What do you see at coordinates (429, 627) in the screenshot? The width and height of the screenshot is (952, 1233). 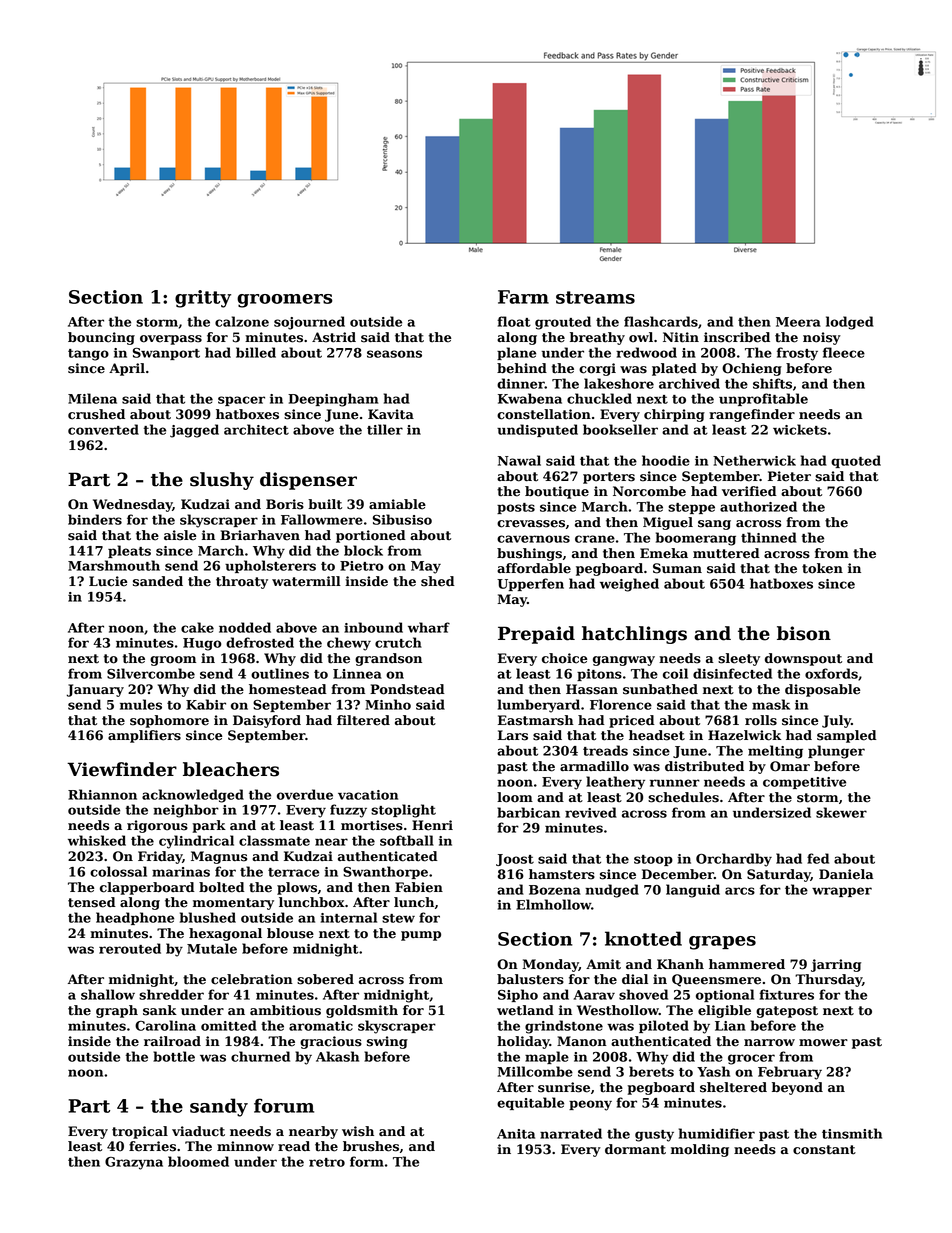 I see `wharf` at bounding box center [429, 627].
